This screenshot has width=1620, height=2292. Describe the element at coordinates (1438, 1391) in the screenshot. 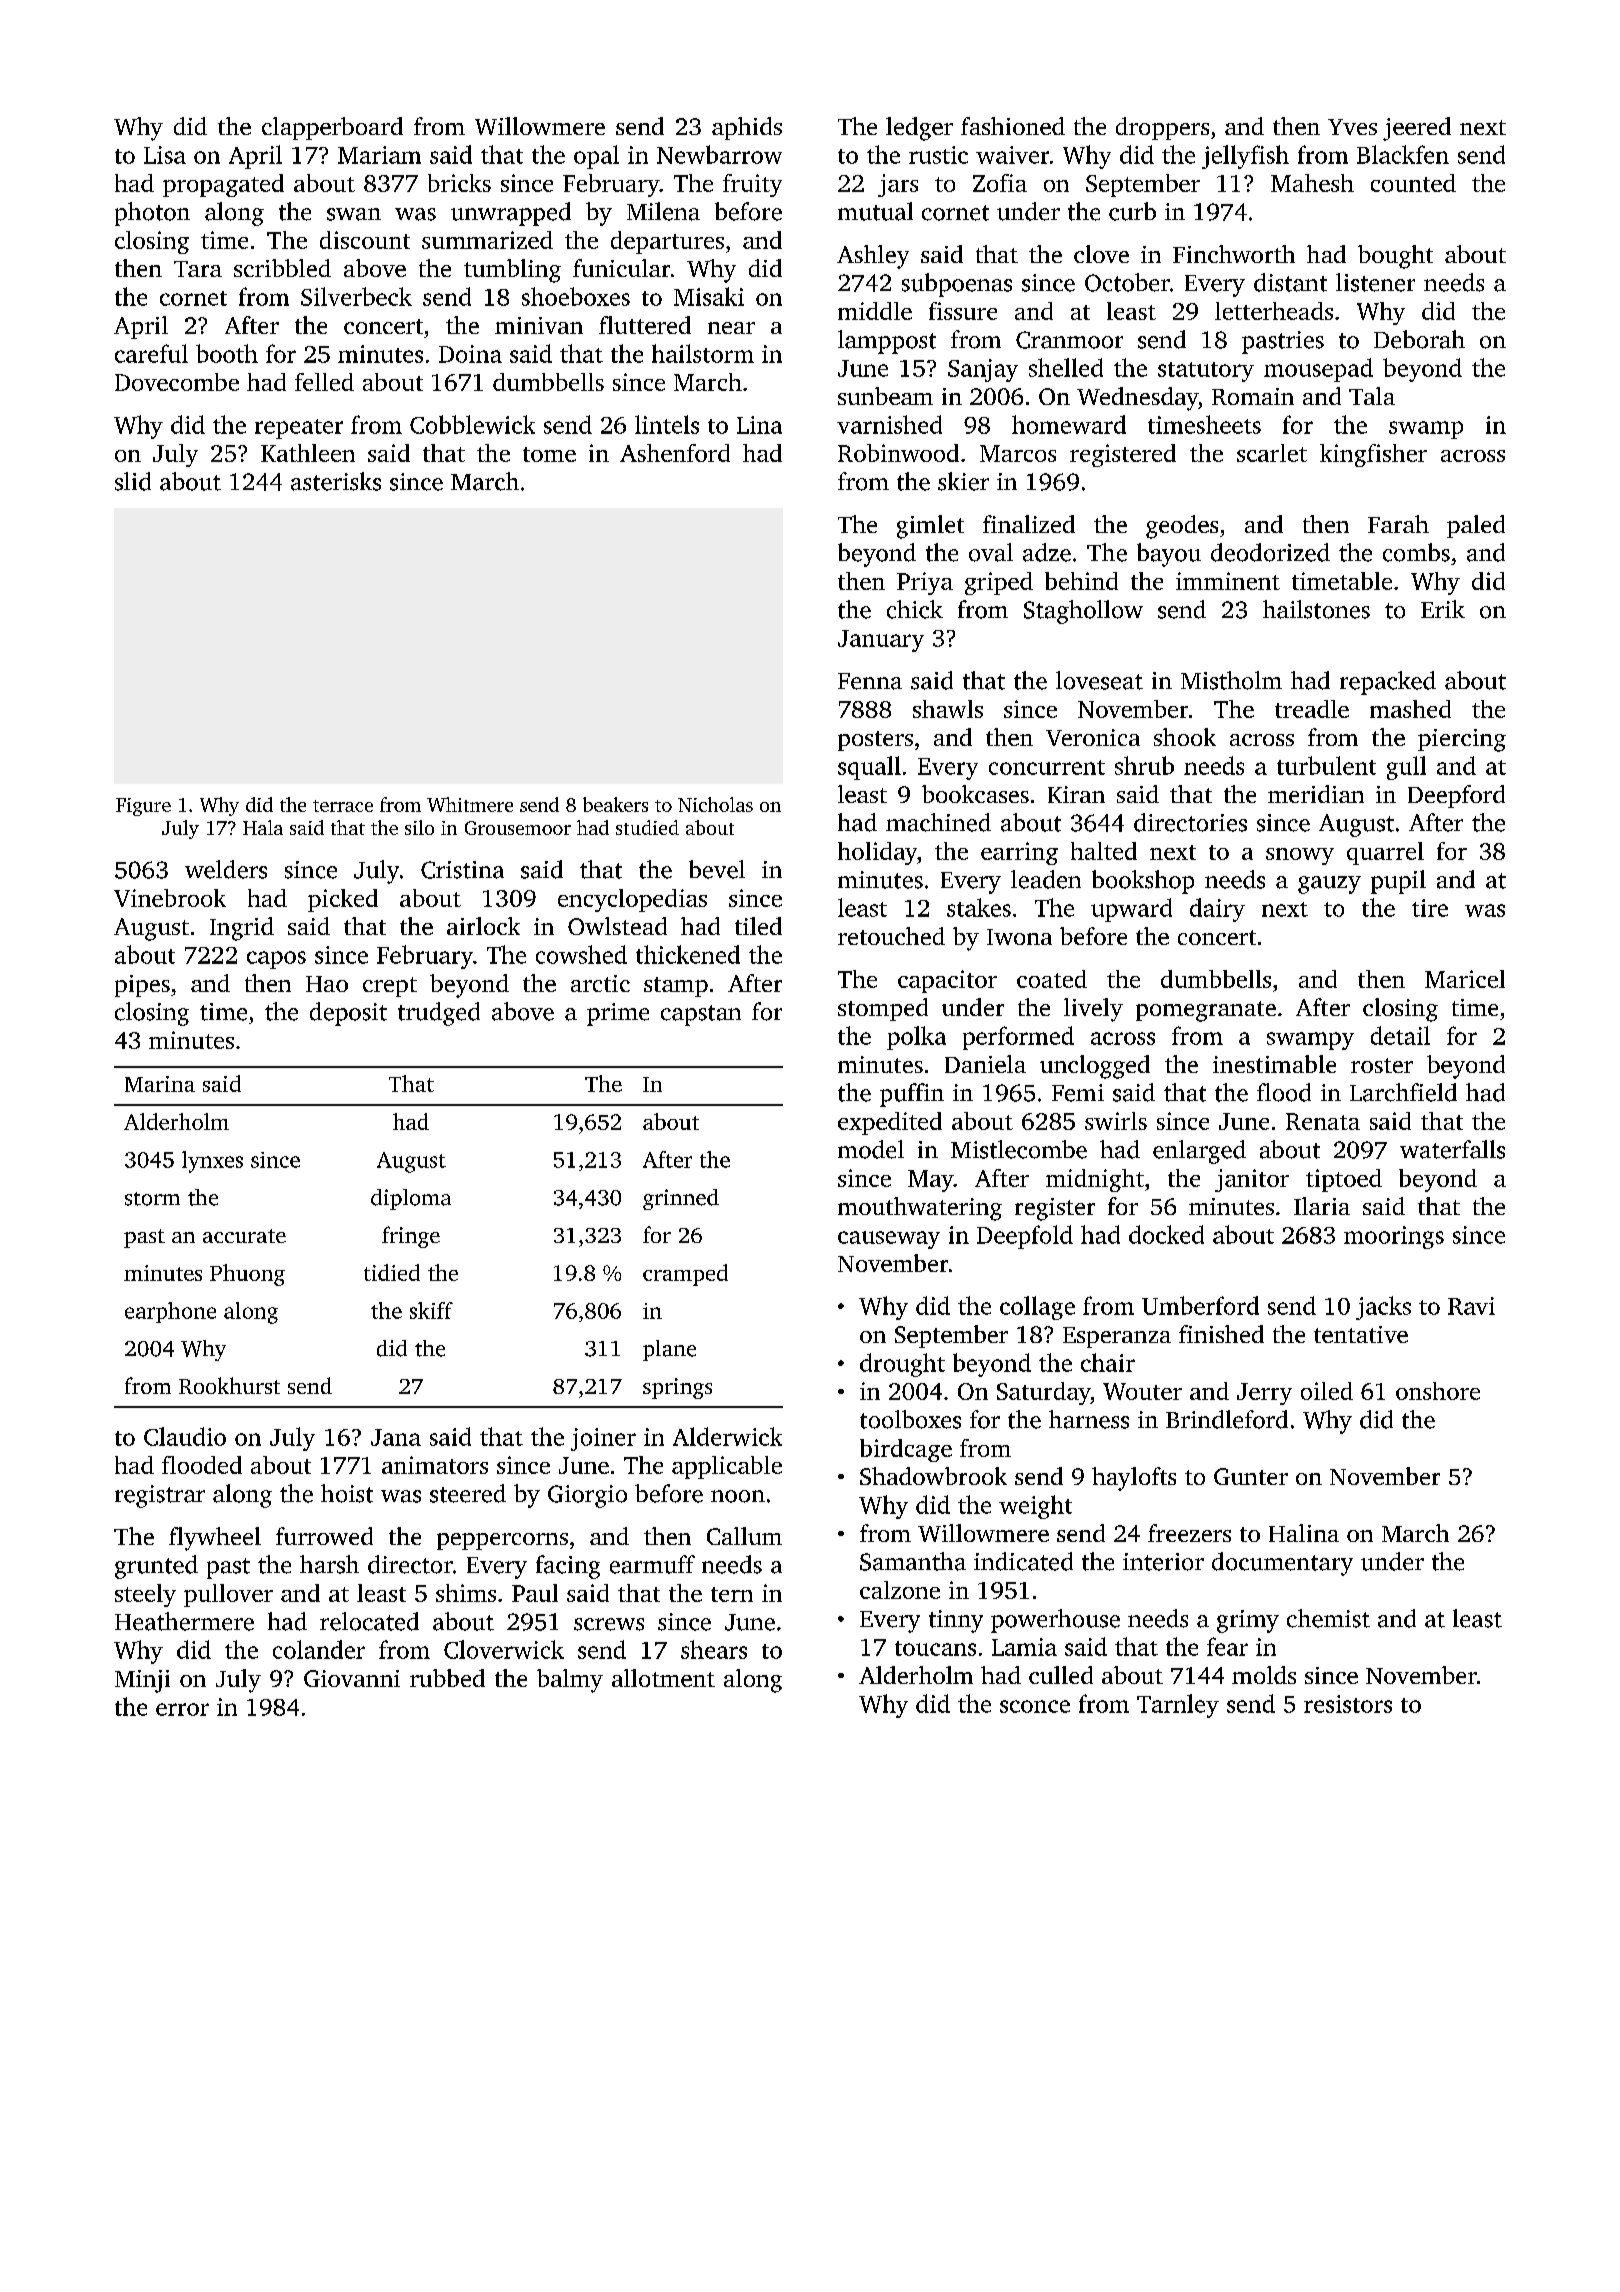

I see `onshore` at that location.
